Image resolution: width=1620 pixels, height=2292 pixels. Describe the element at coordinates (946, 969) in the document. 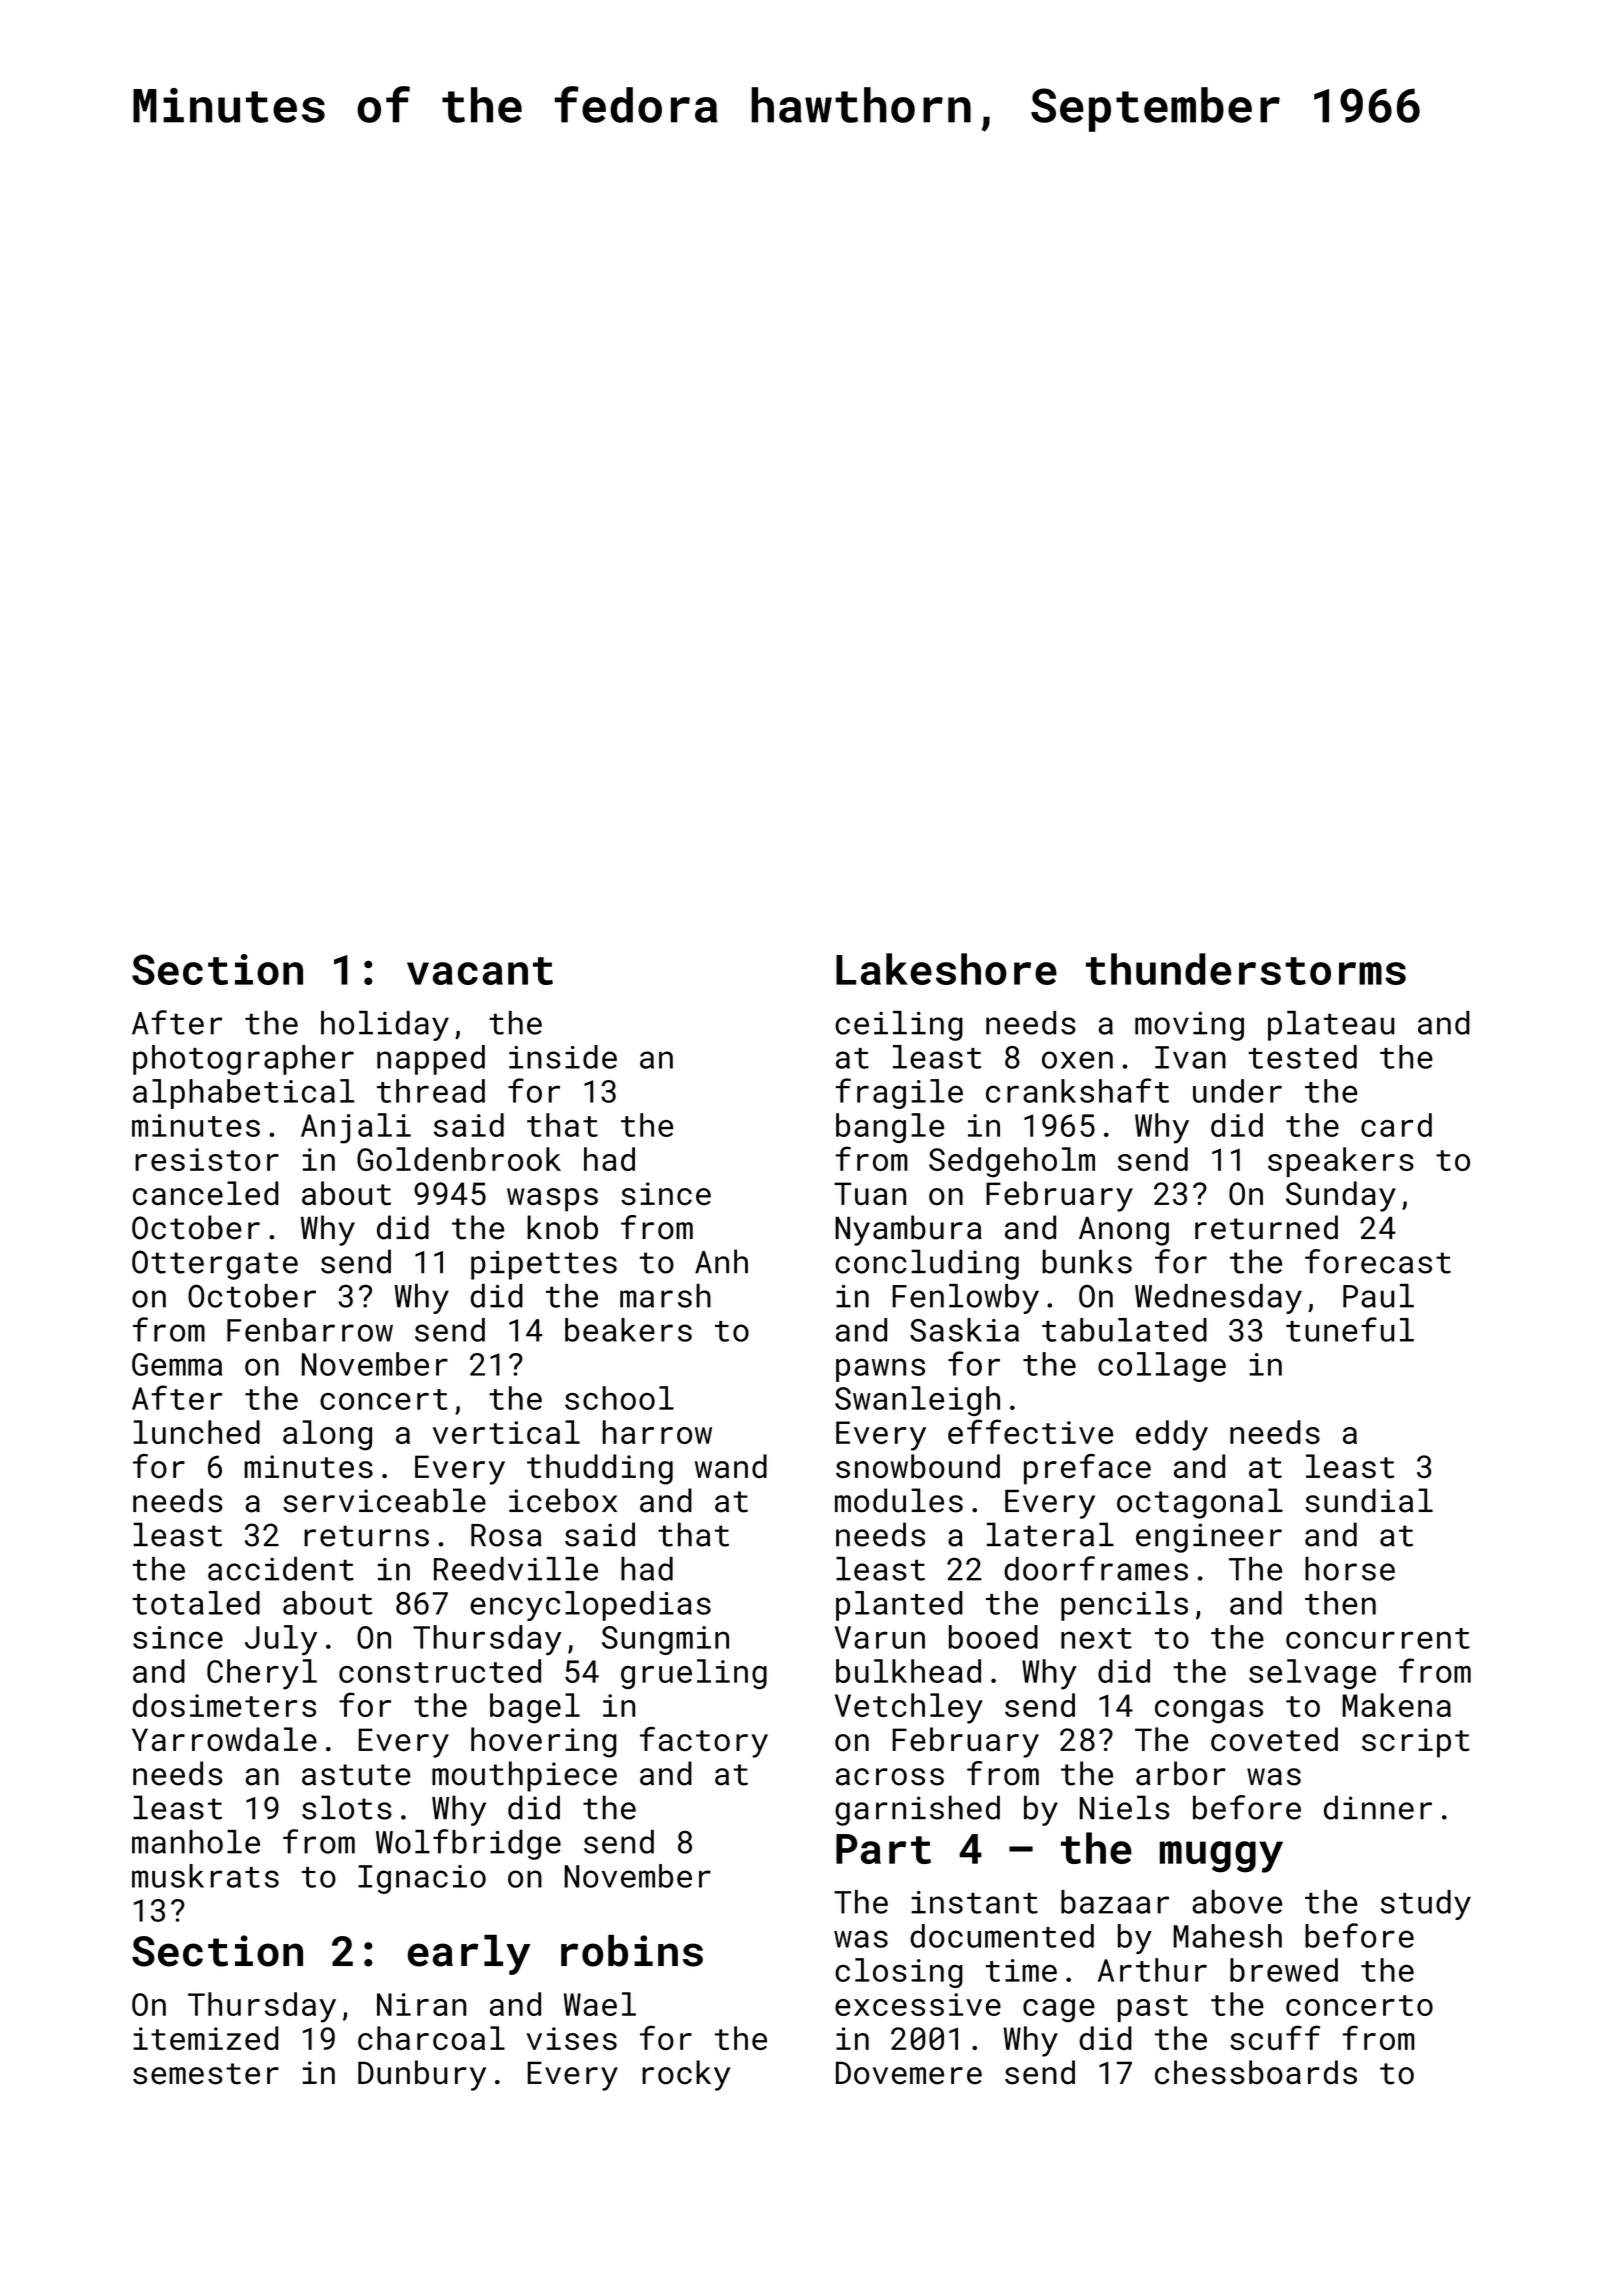

I see `Lakeshore` at that location.
